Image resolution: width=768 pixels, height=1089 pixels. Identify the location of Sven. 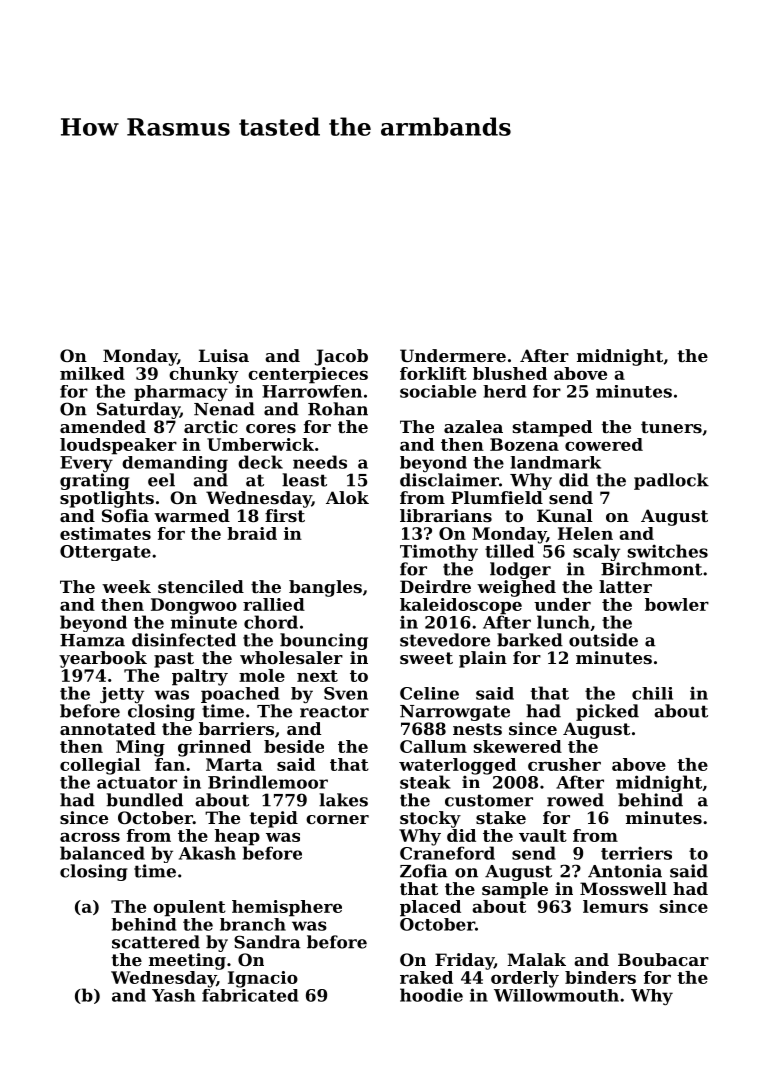
(346, 693).
